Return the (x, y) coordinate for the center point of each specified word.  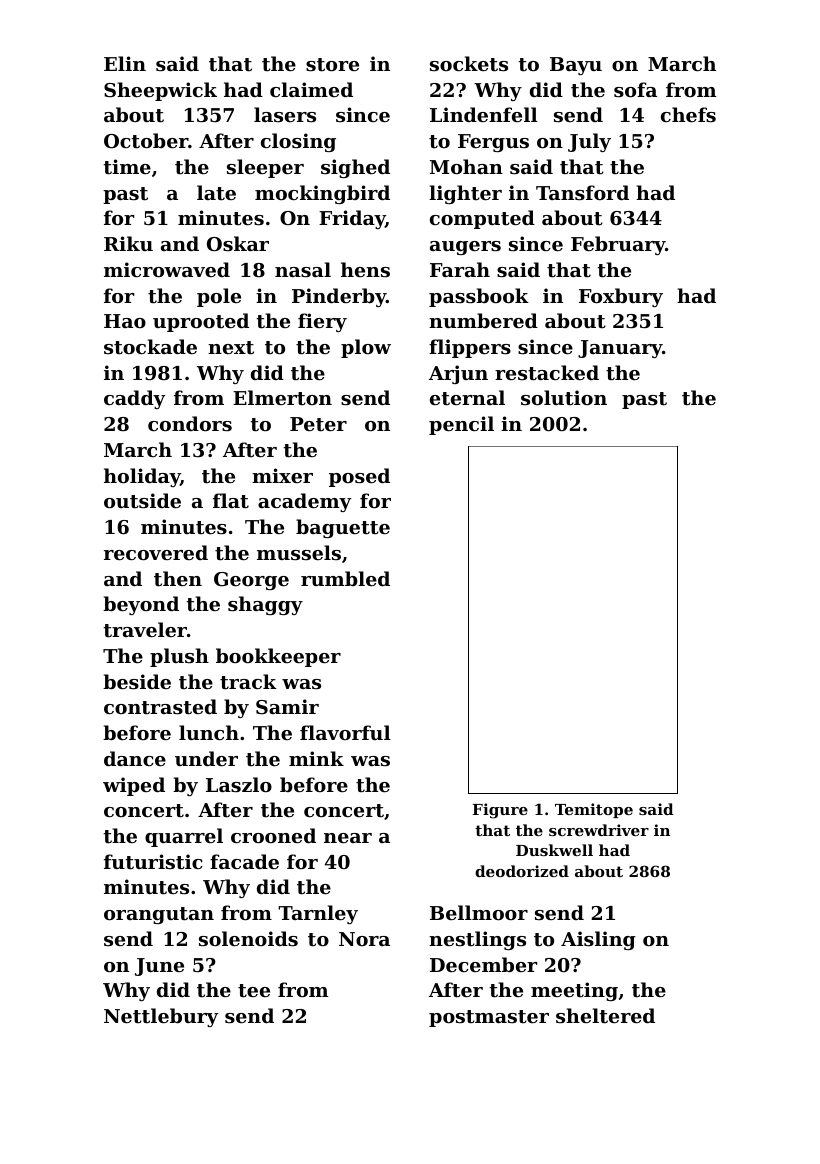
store (332, 65)
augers (465, 248)
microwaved (167, 269)
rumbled (345, 578)
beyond (141, 605)
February (618, 245)
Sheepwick (160, 91)
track (248, 682)
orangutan (159, 915)
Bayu (576, 66)
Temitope (594, 810)
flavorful (345, 732)
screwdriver (599, 830)
